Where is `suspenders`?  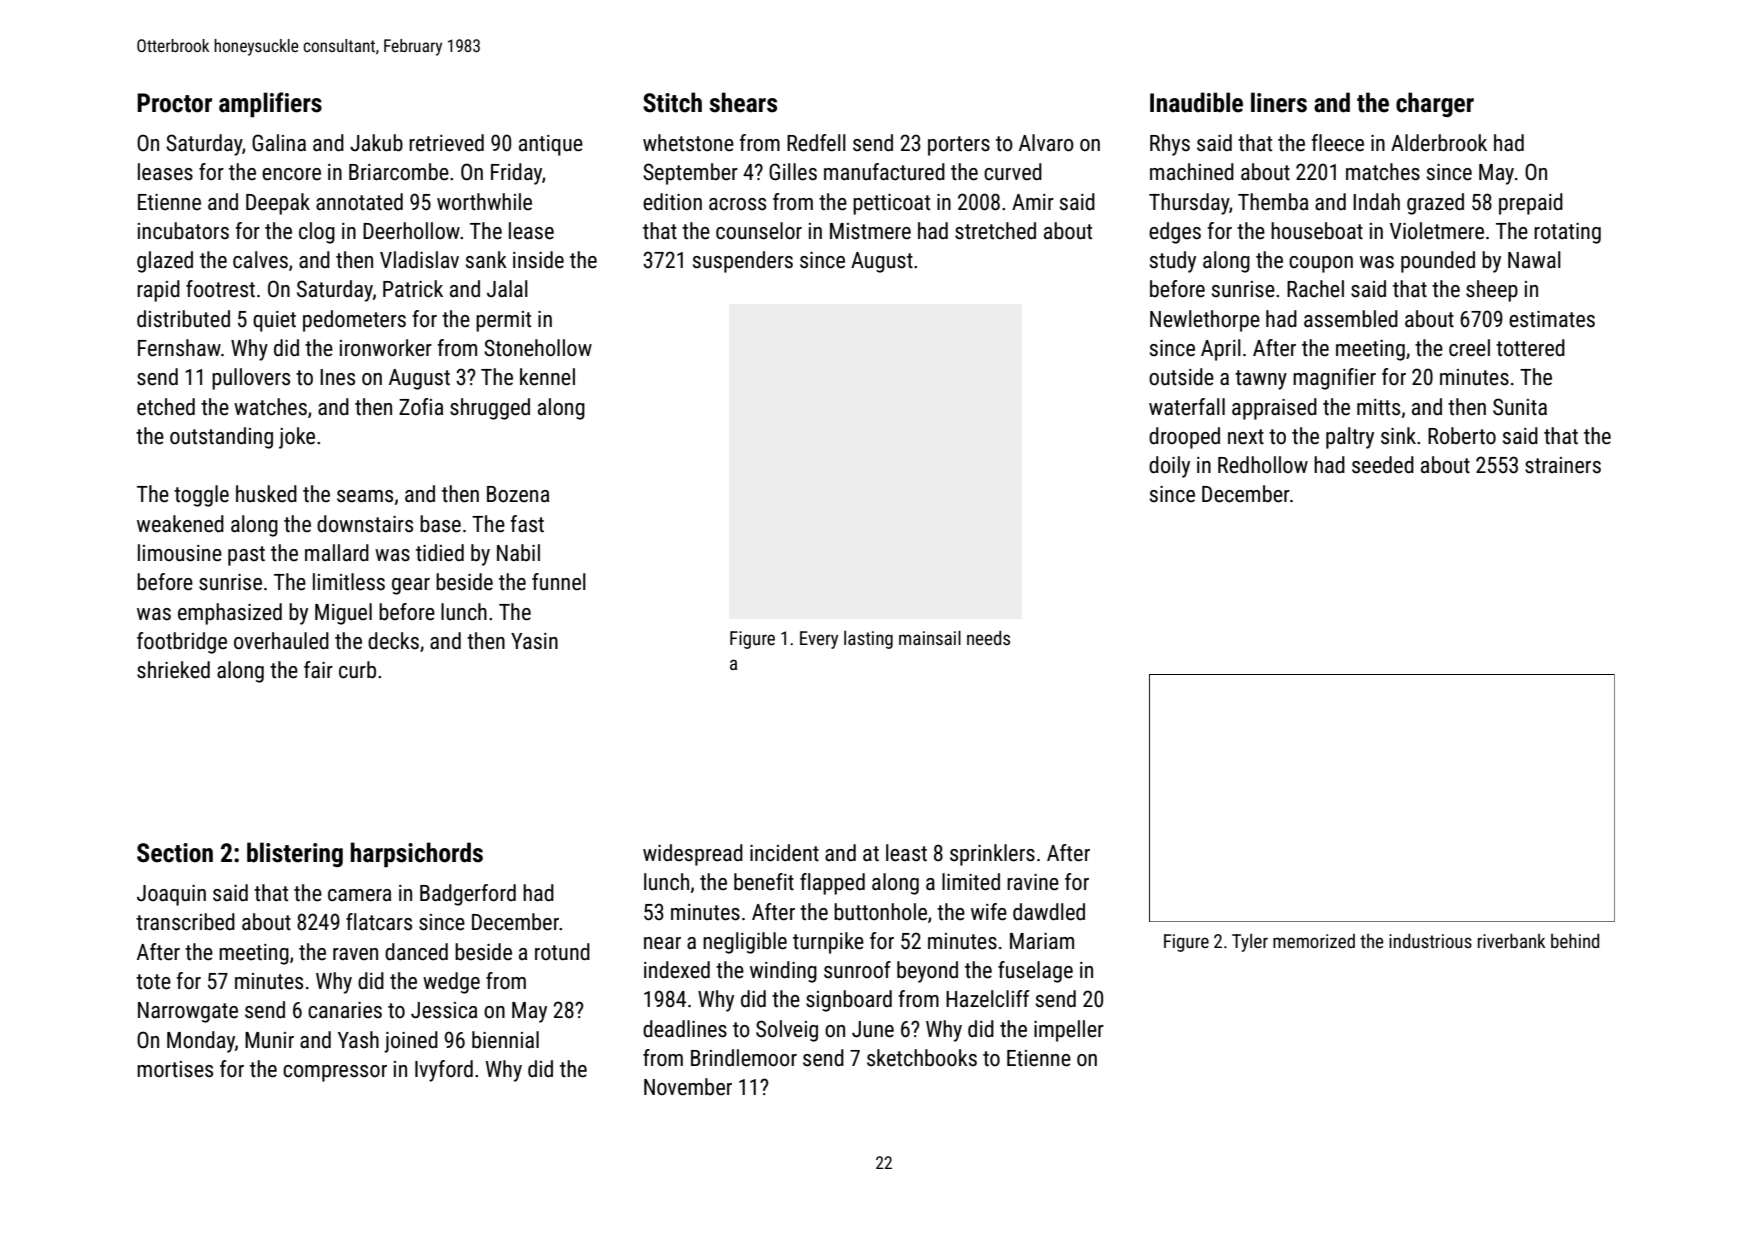
suspenders is located at coordinates (743, 262).
